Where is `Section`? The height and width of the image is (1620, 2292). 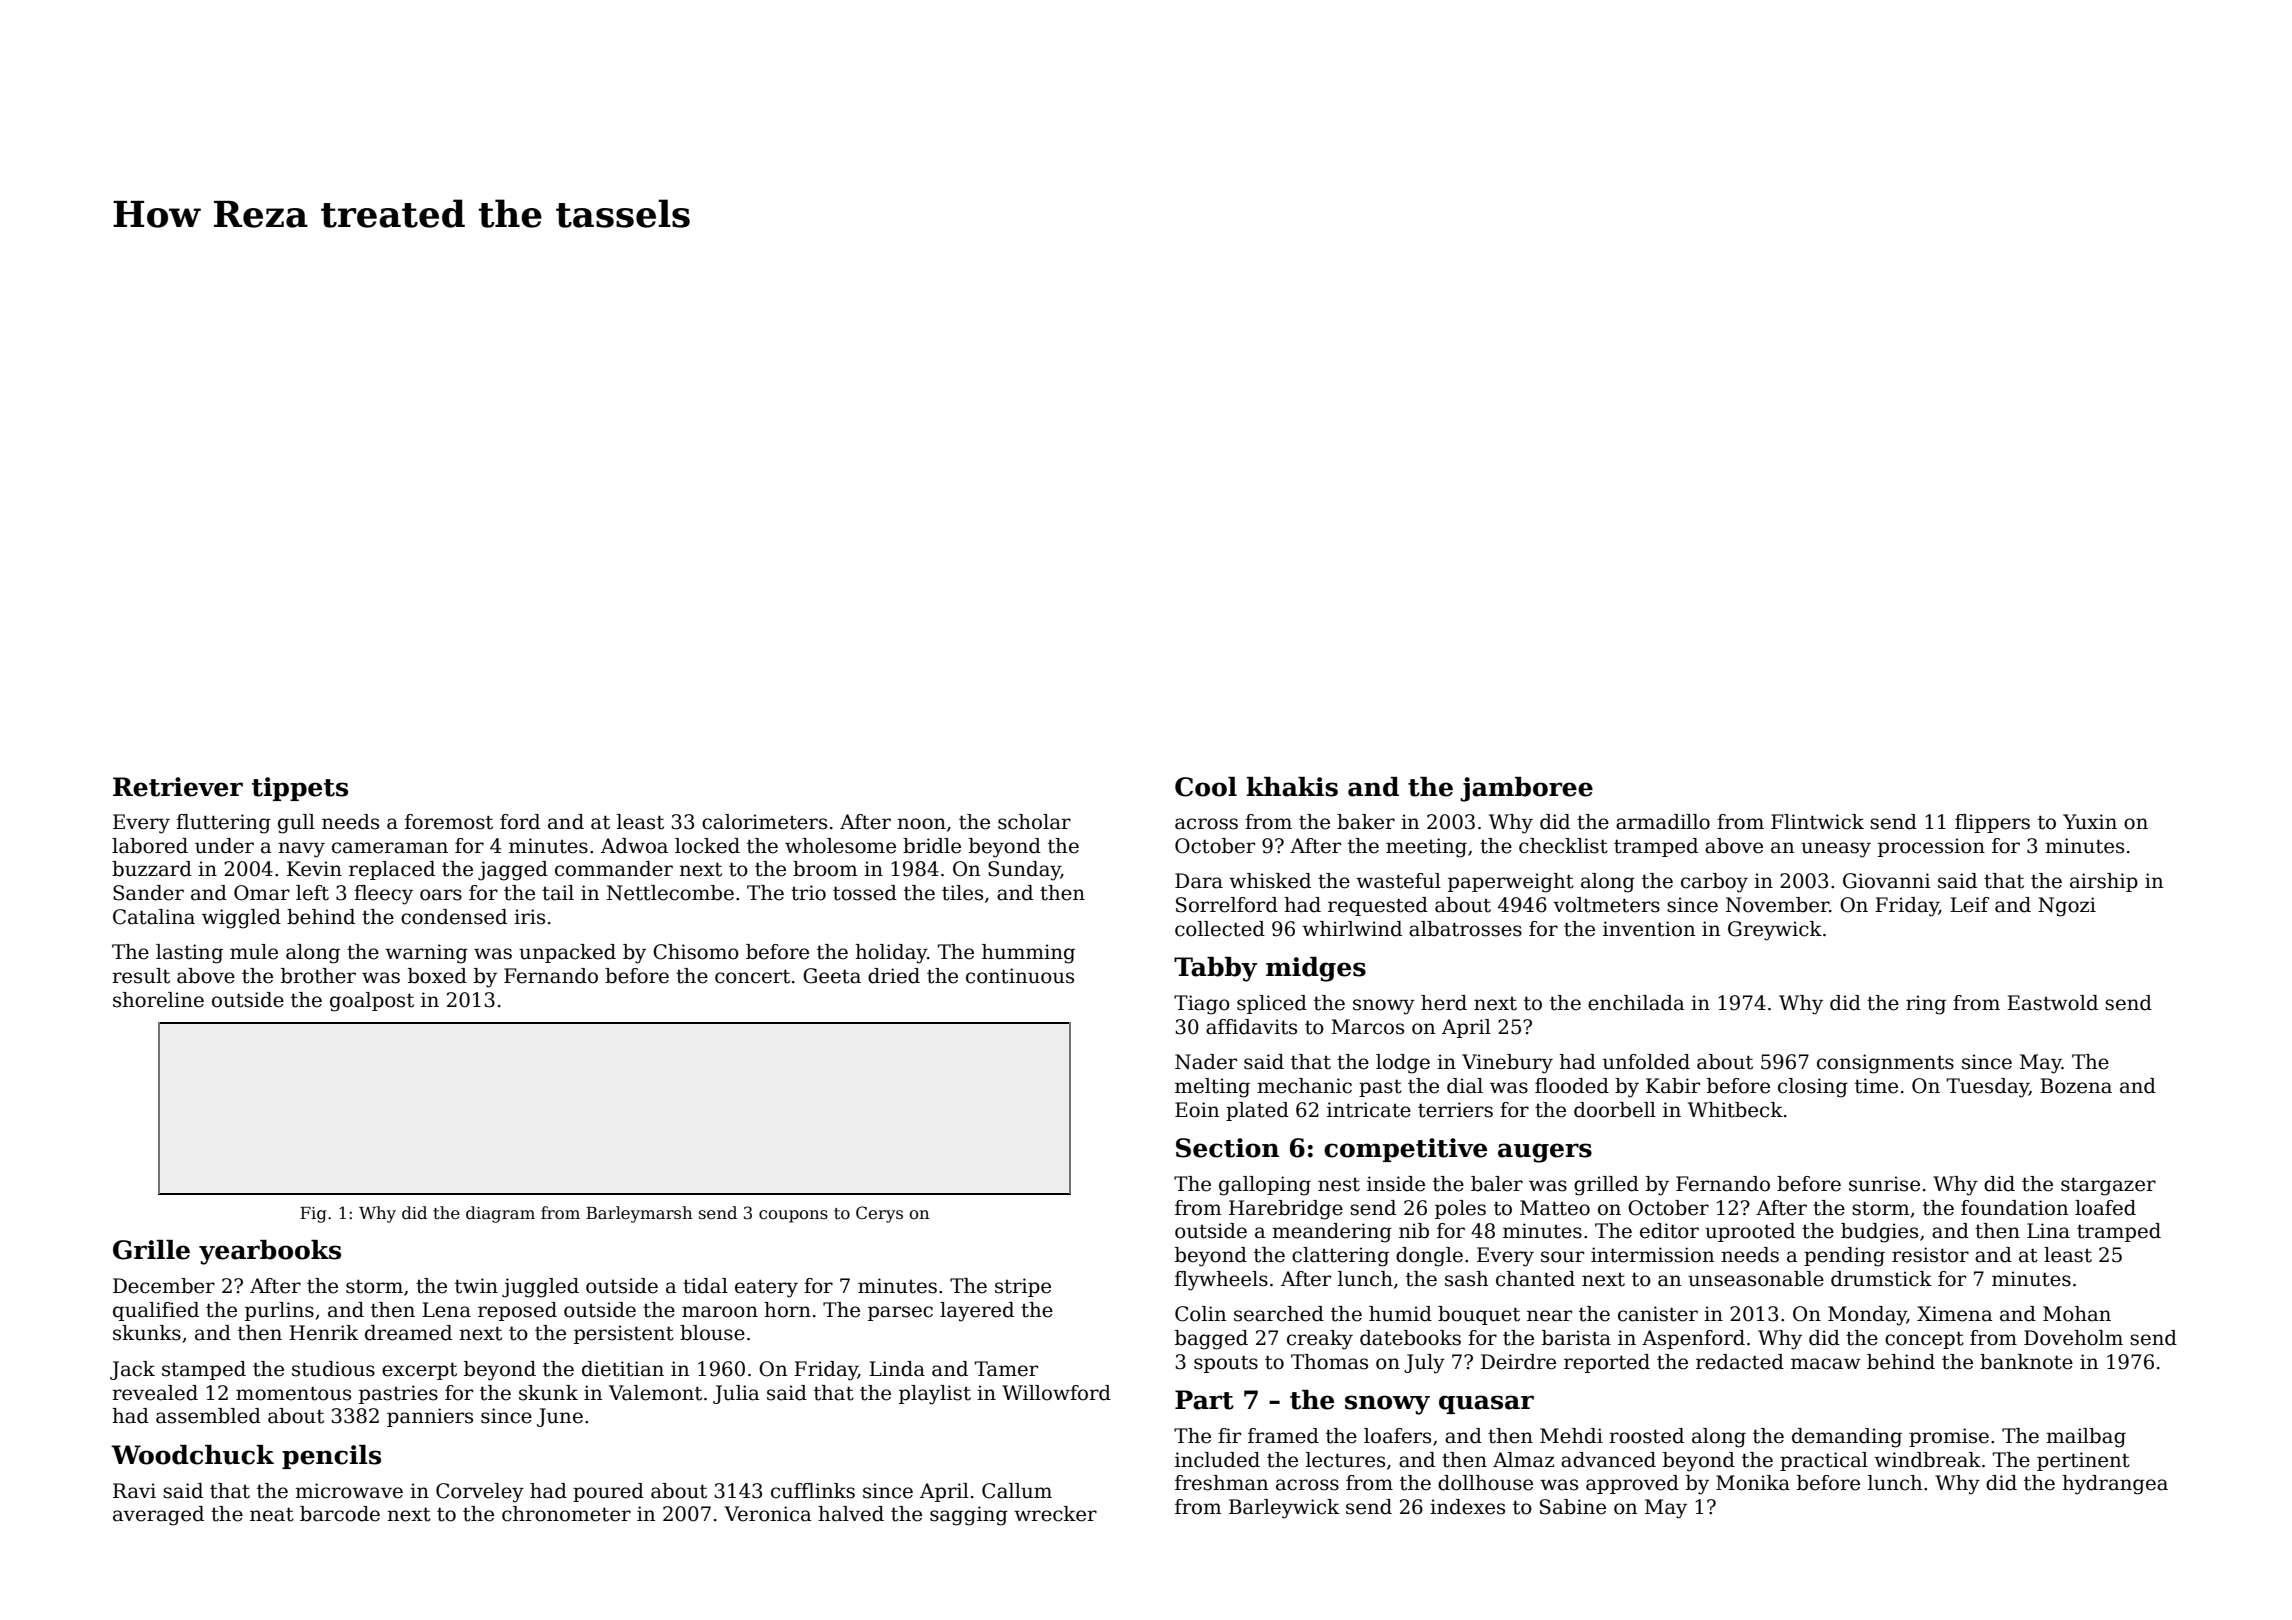 Section is located at coordinates (1227, 1148).
